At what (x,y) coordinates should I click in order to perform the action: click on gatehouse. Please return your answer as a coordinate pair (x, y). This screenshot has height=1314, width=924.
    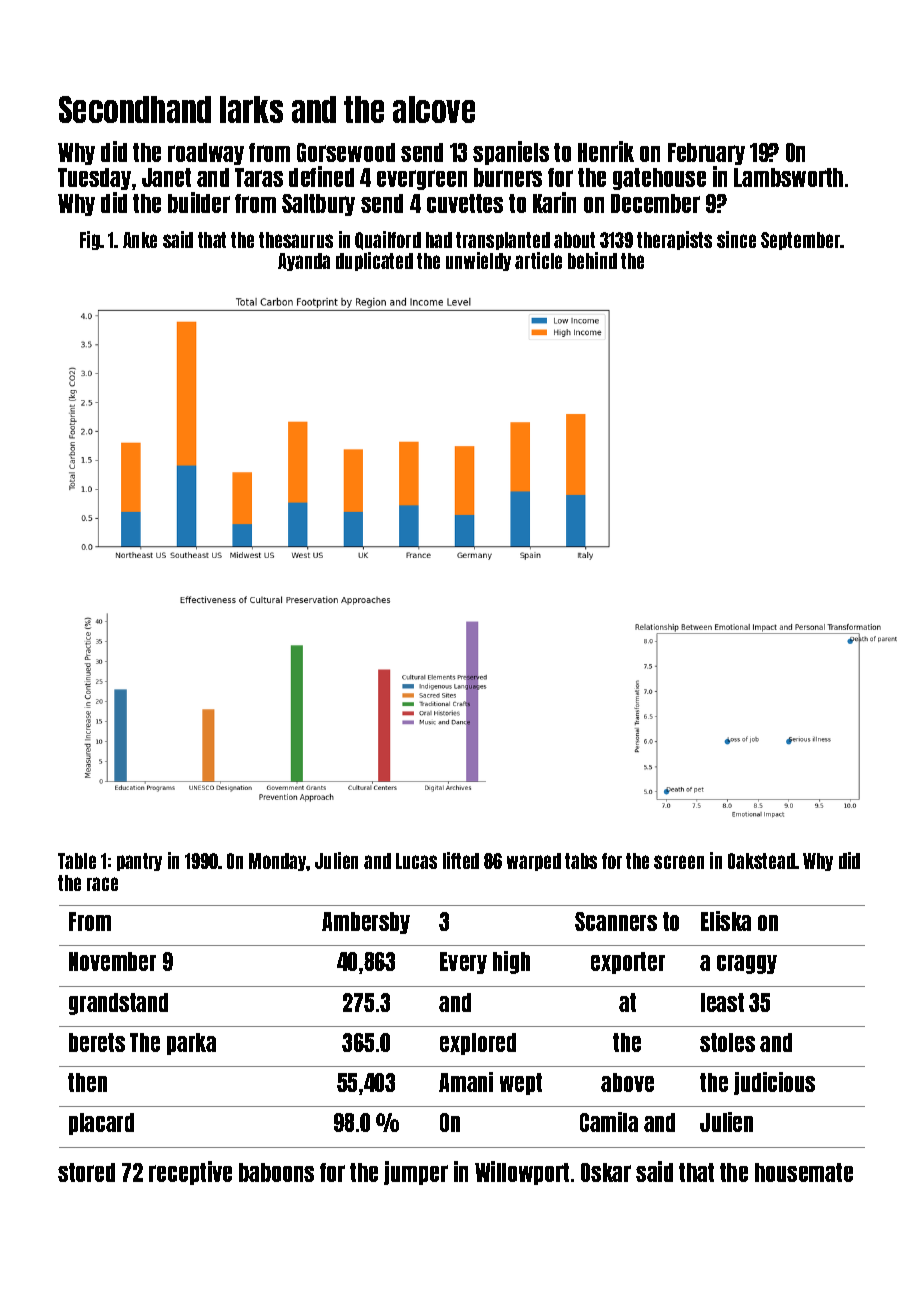
    Looking at the image, I should click on (659, 179).
